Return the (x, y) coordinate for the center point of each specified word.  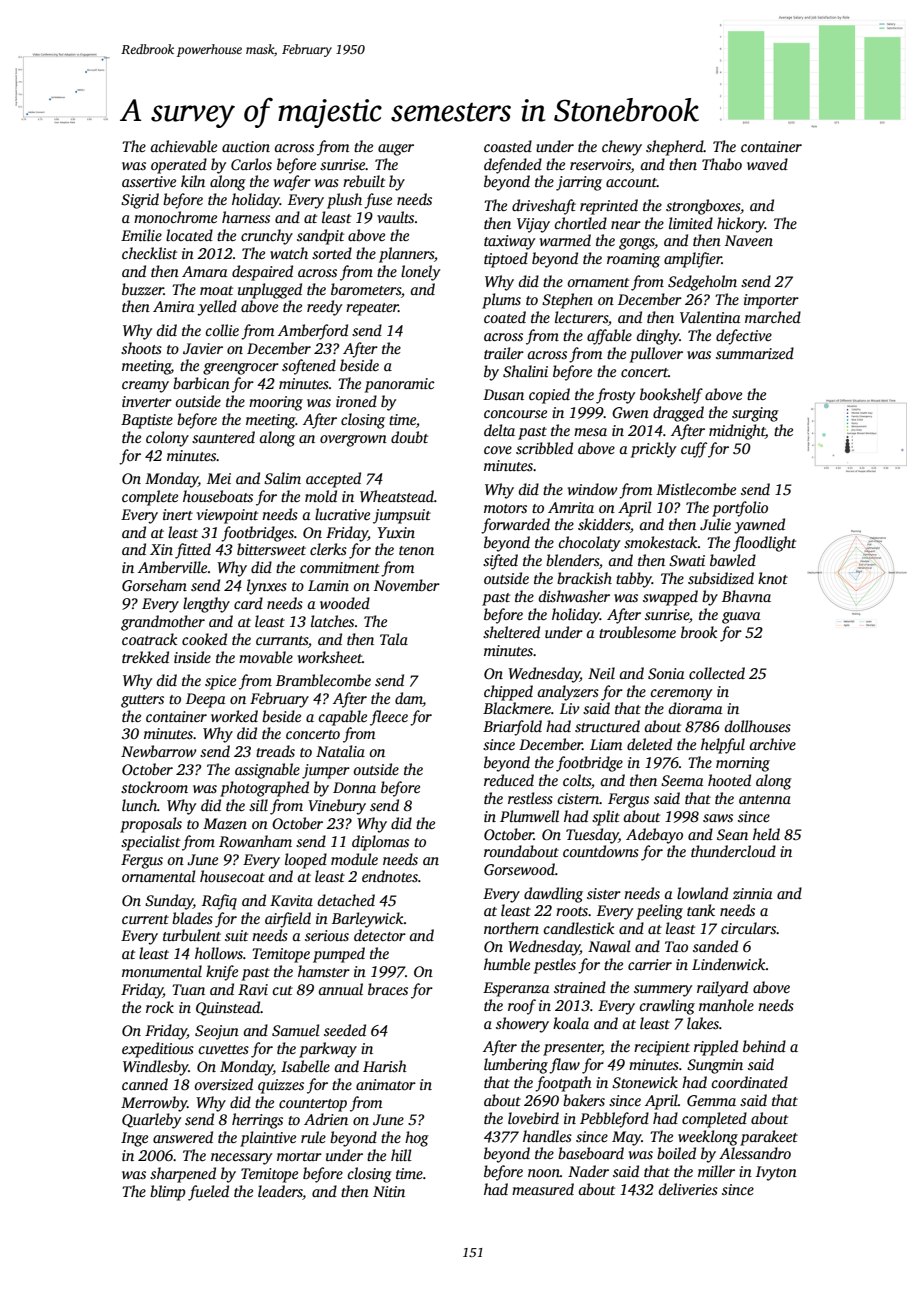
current (145, 919)
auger (396, 150)
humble (507, 964)
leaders (280, 1192)
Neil (601, 673)
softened (309, 367)
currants (282, 640)
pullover (656, 355)
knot (773, 578)
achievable (183, 146)
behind (764, 1046)
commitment (340, 567)
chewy (622, 148)
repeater (372, 309)
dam (409, 698)
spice (220, 682)
